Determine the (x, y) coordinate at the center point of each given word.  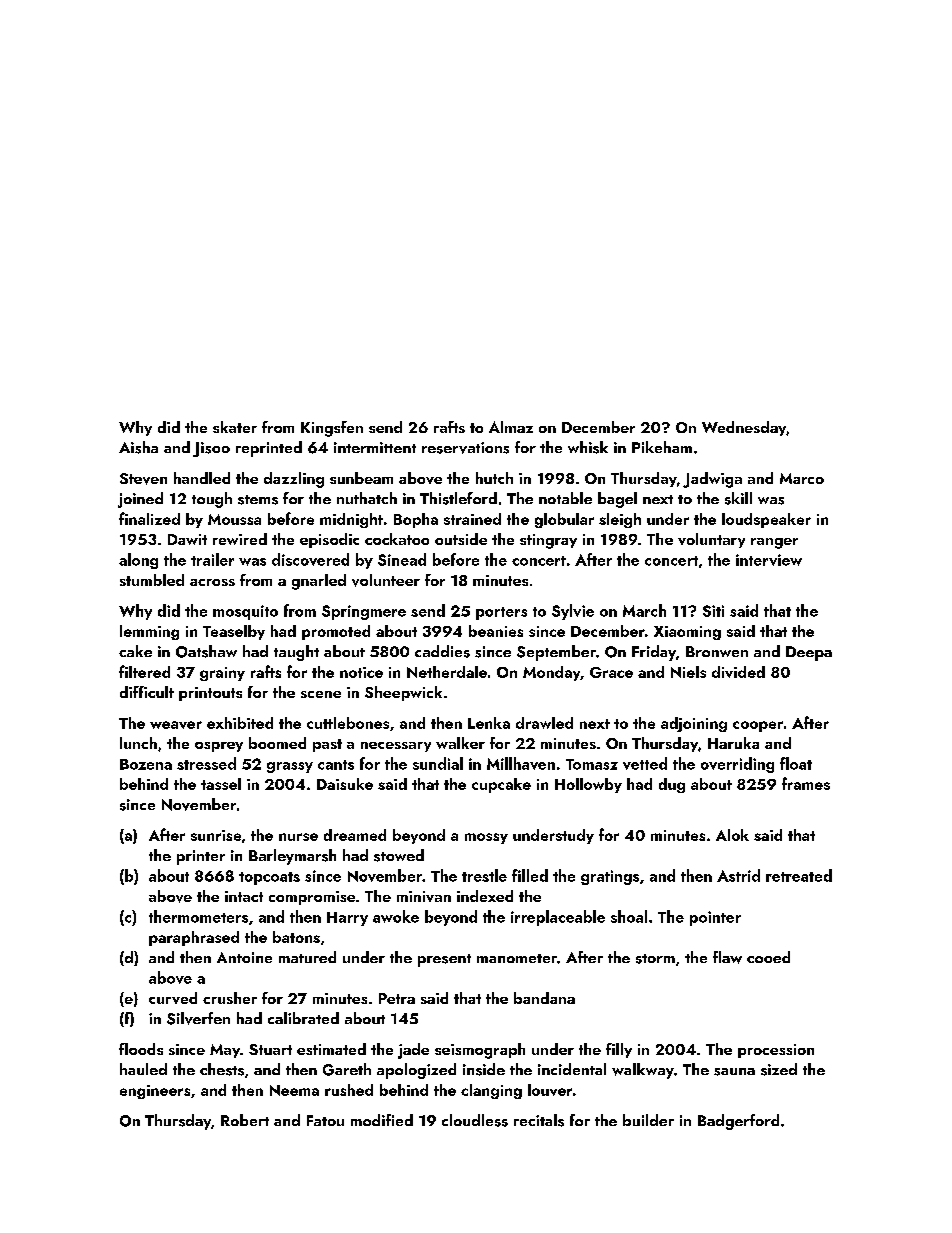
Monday (551, 673)
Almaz (511, 427)
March (644, 610)
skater (235, 427)
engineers (155, 1092)
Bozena (146, 764)
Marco (802, 478)
